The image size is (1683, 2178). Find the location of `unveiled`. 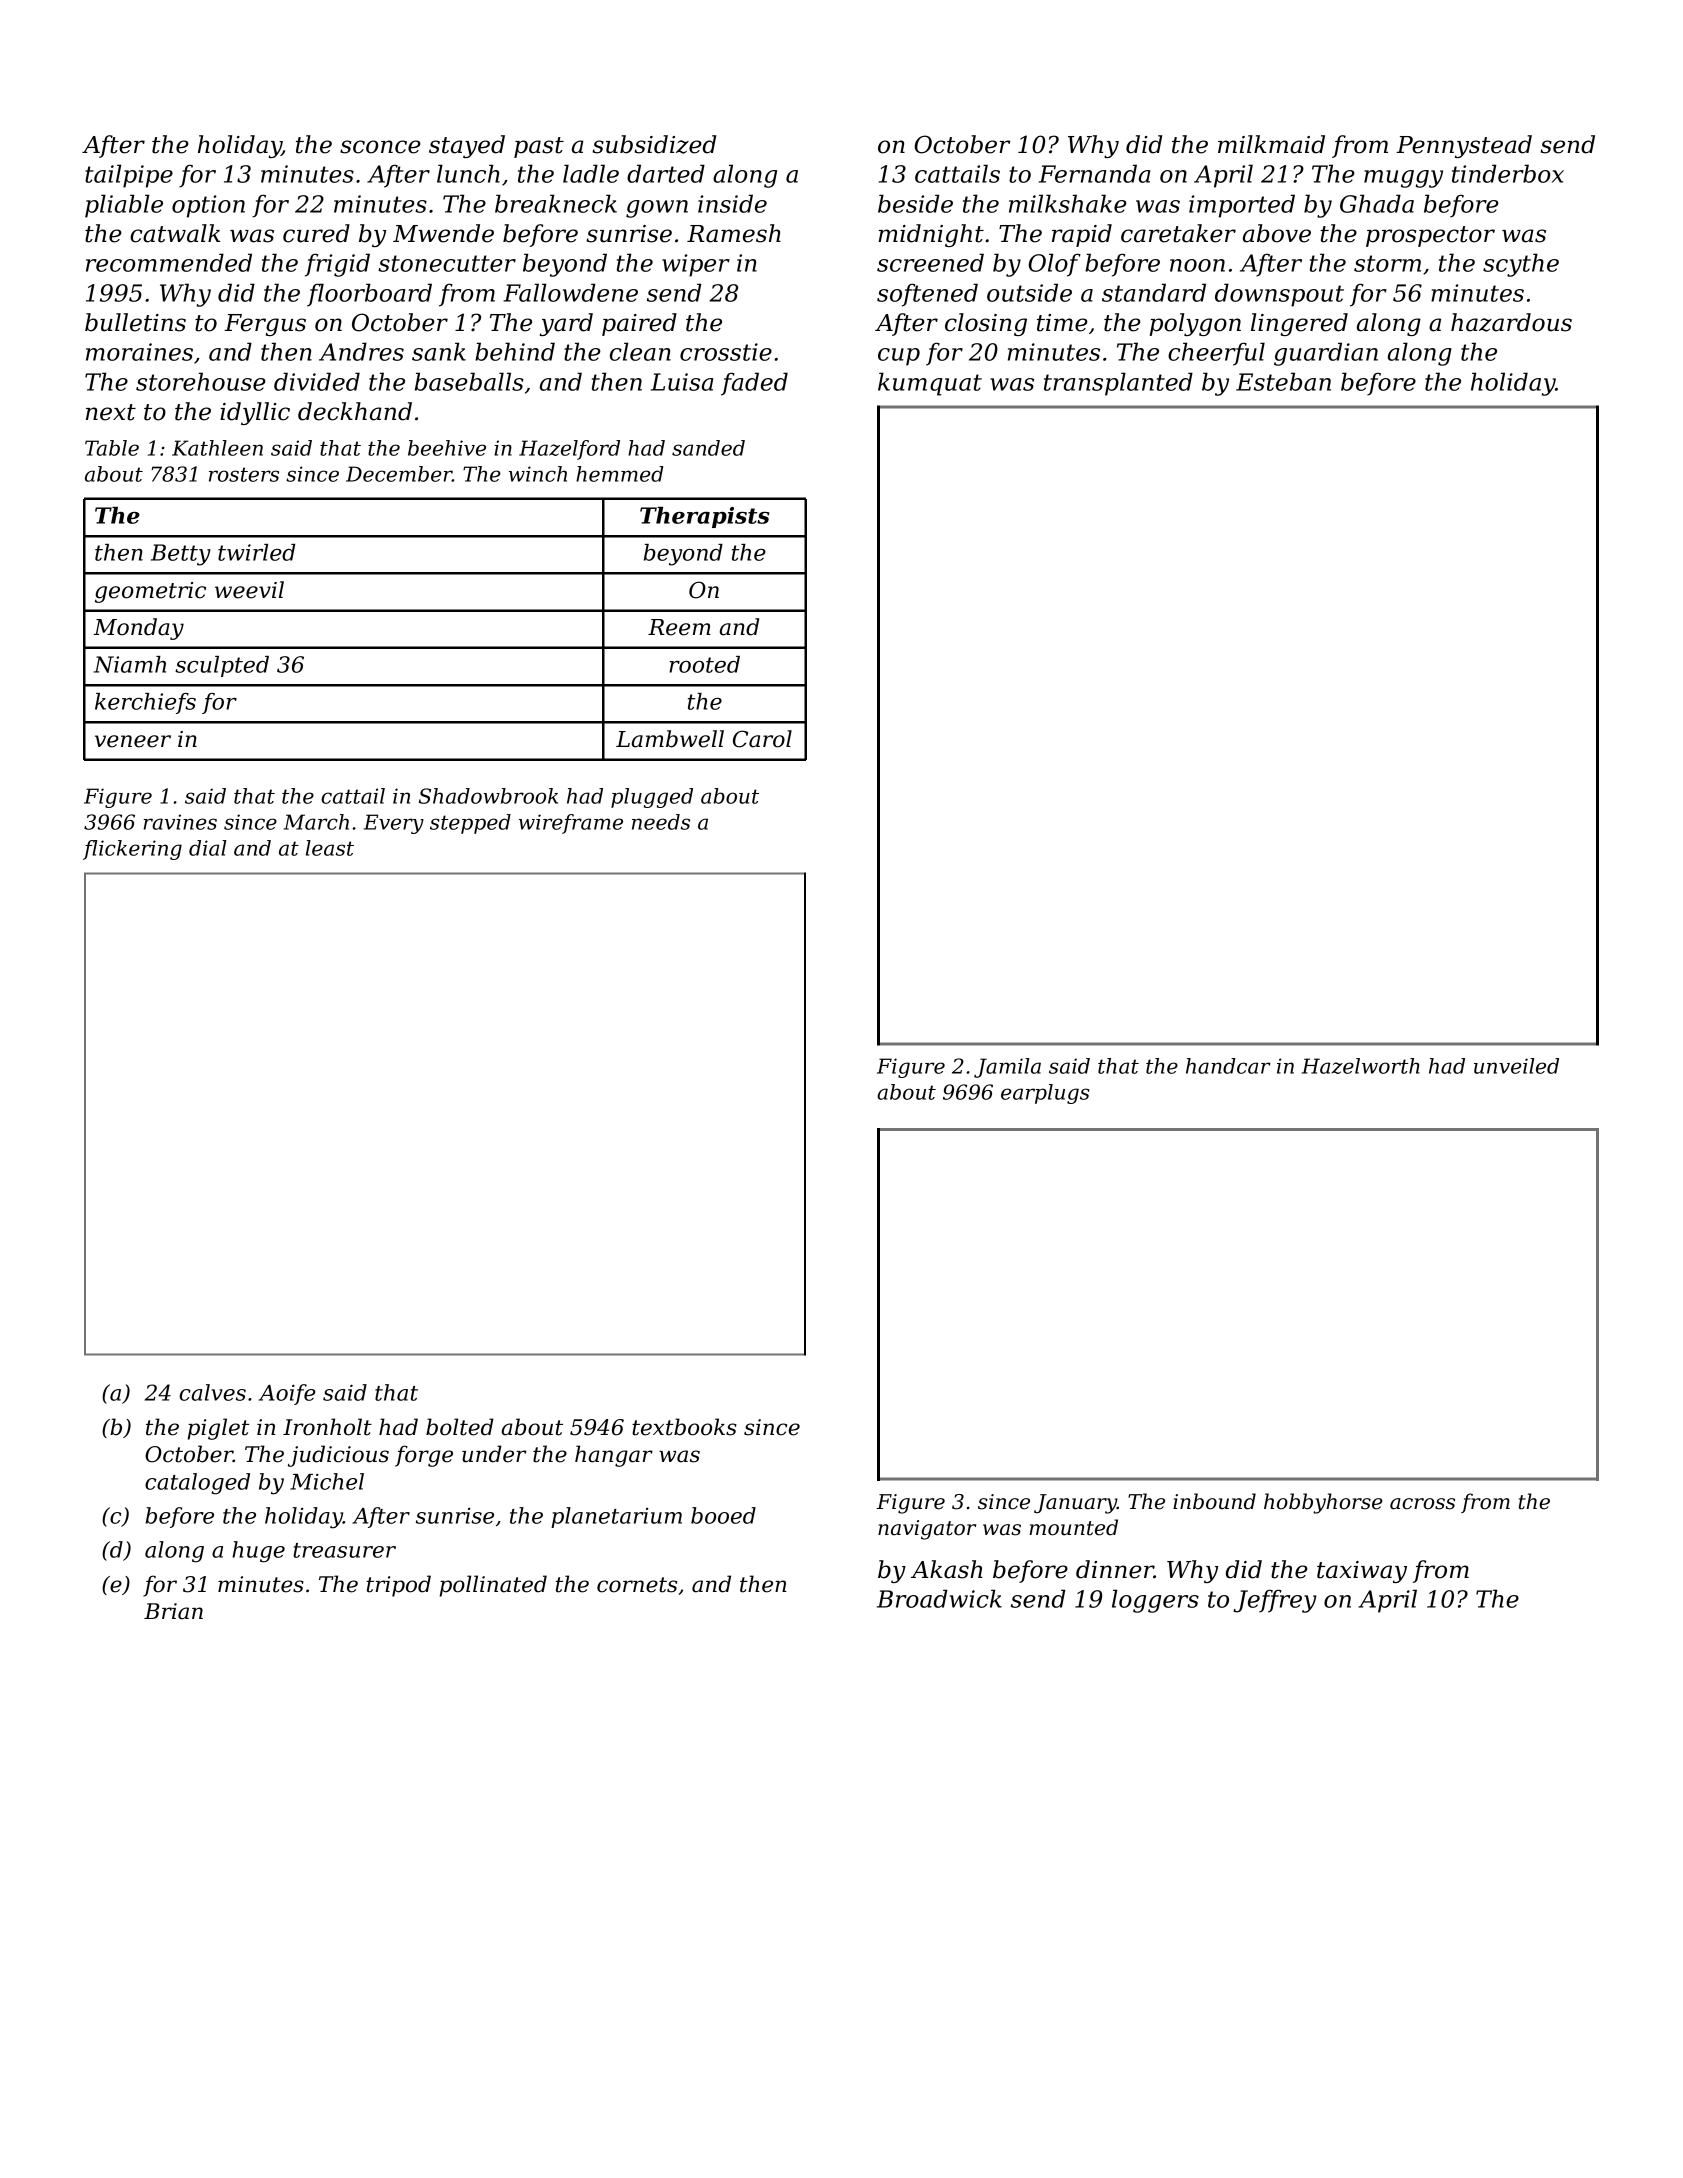

unveiled is located at coordinates (1516, 1066).
